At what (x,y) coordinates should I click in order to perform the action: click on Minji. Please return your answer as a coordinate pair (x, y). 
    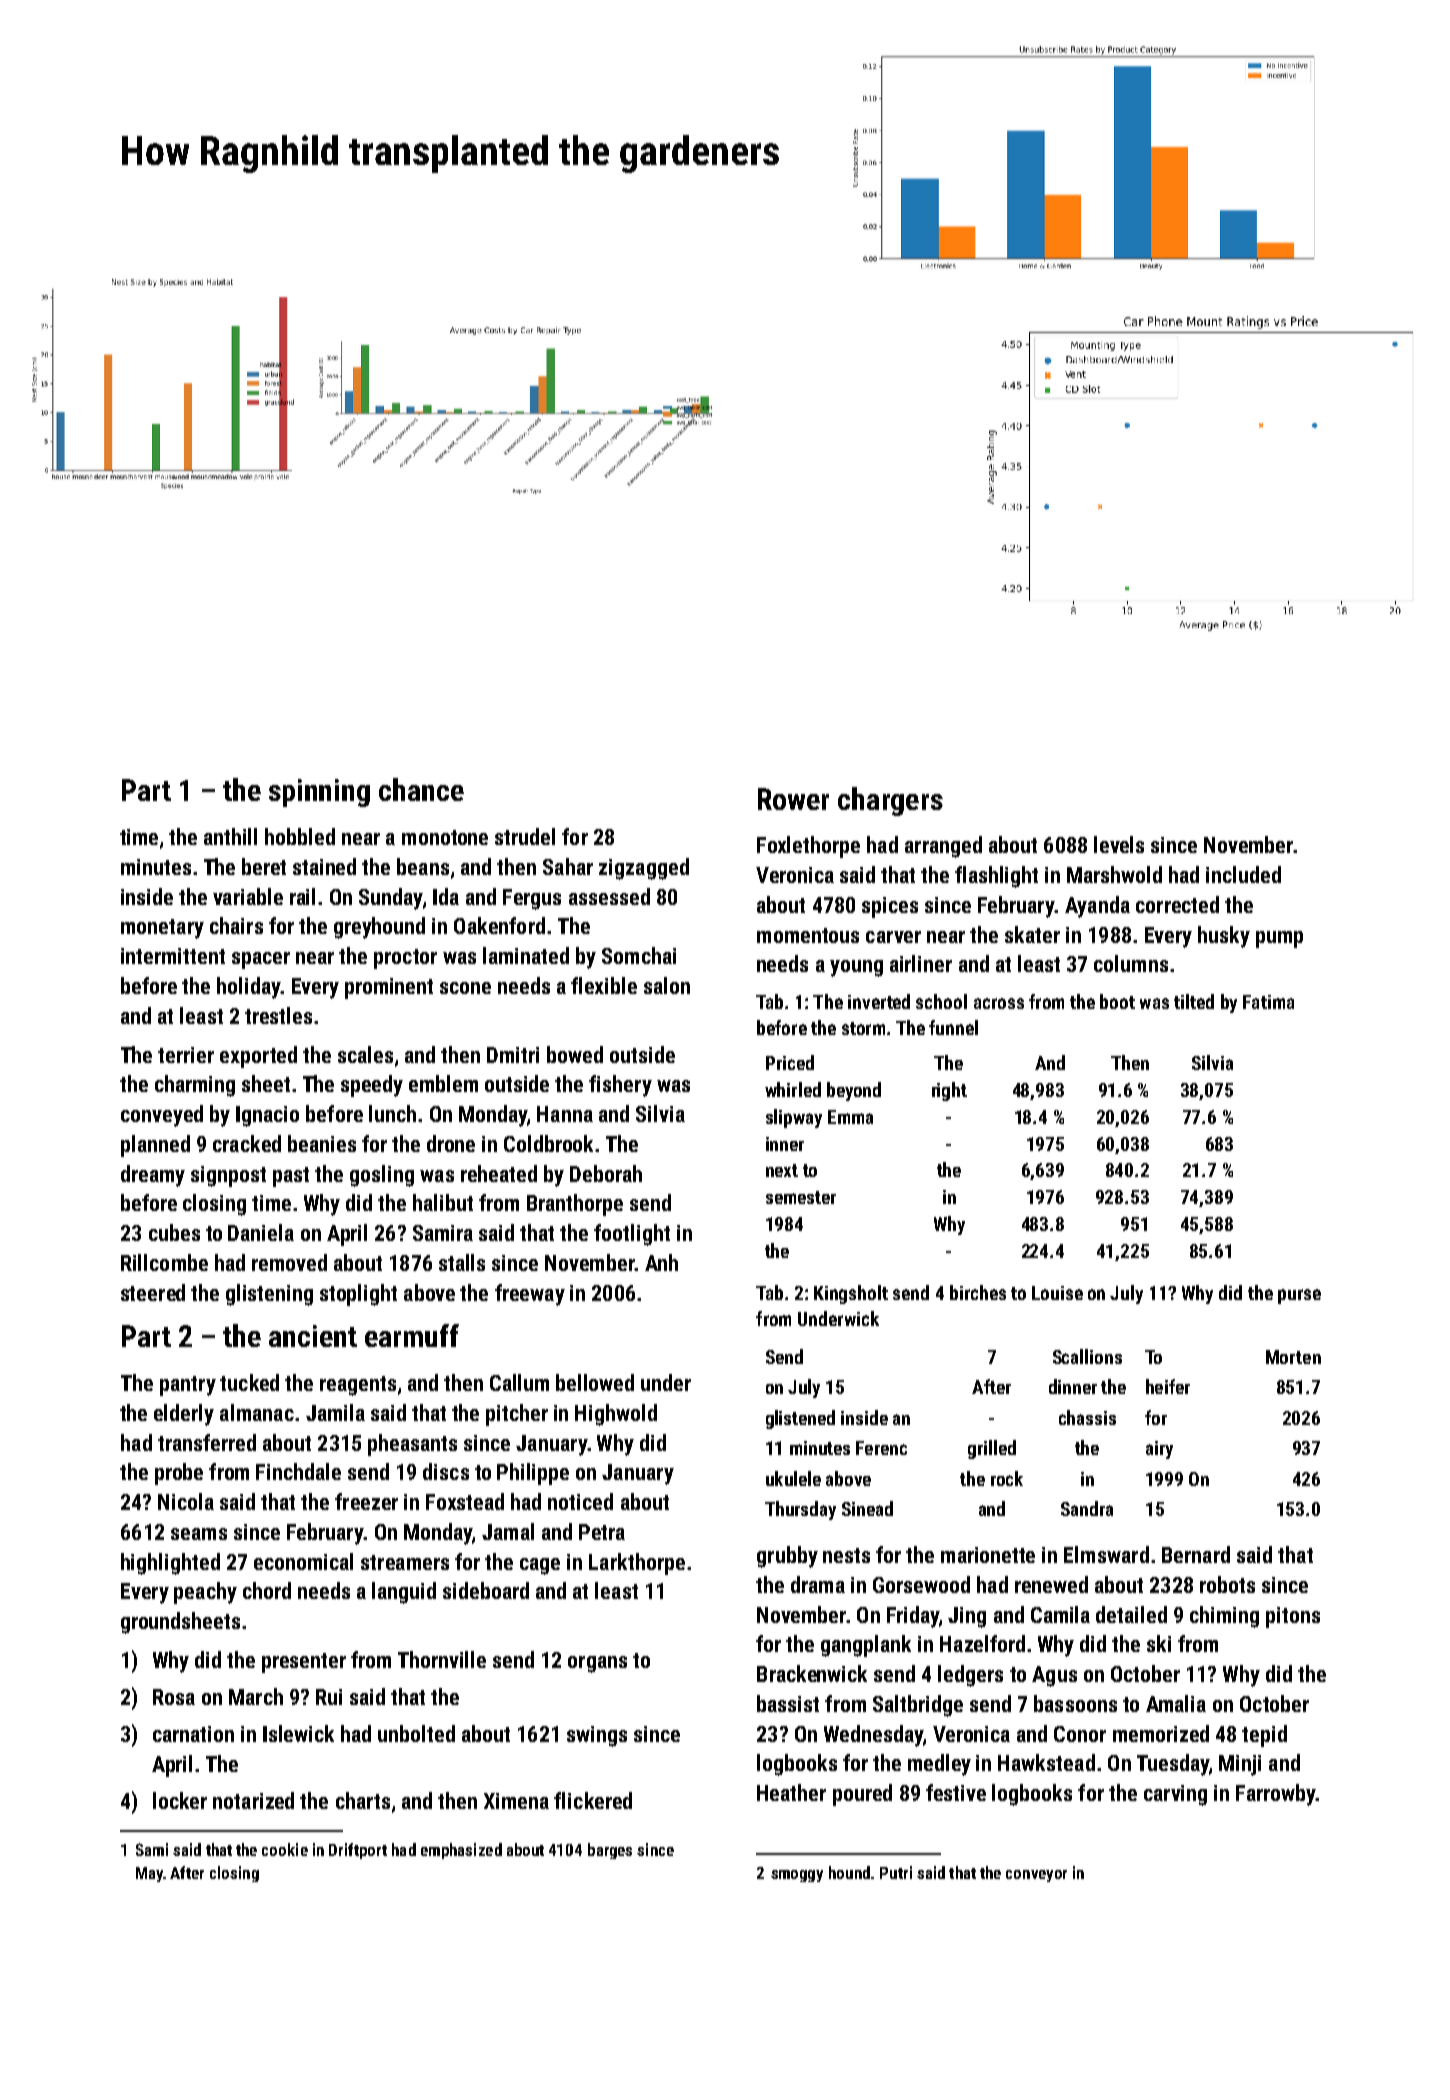
    Looking at the image, I should click on (1240, 1765).
